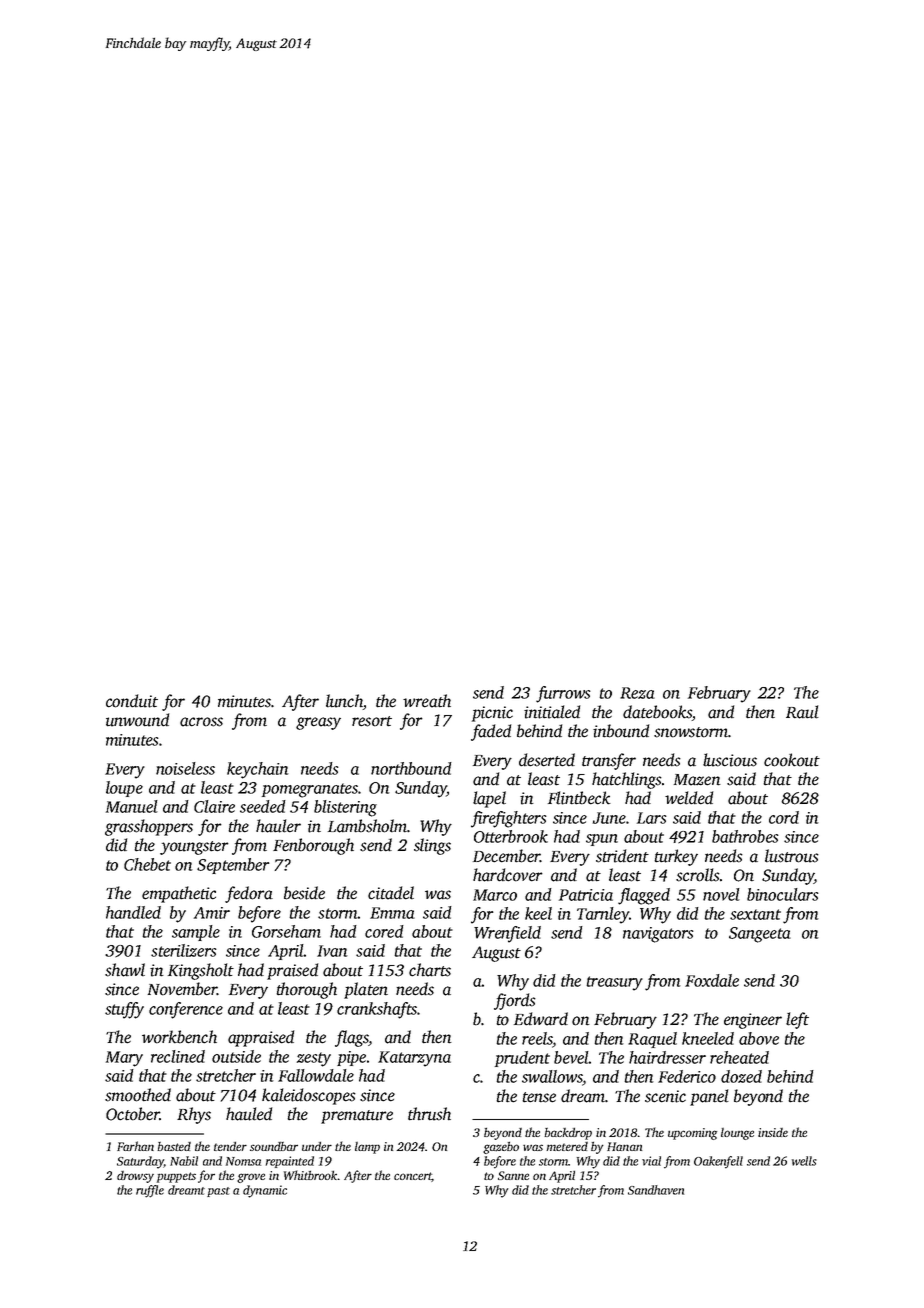  I want to click on Sanne, so click(513, 1175).
